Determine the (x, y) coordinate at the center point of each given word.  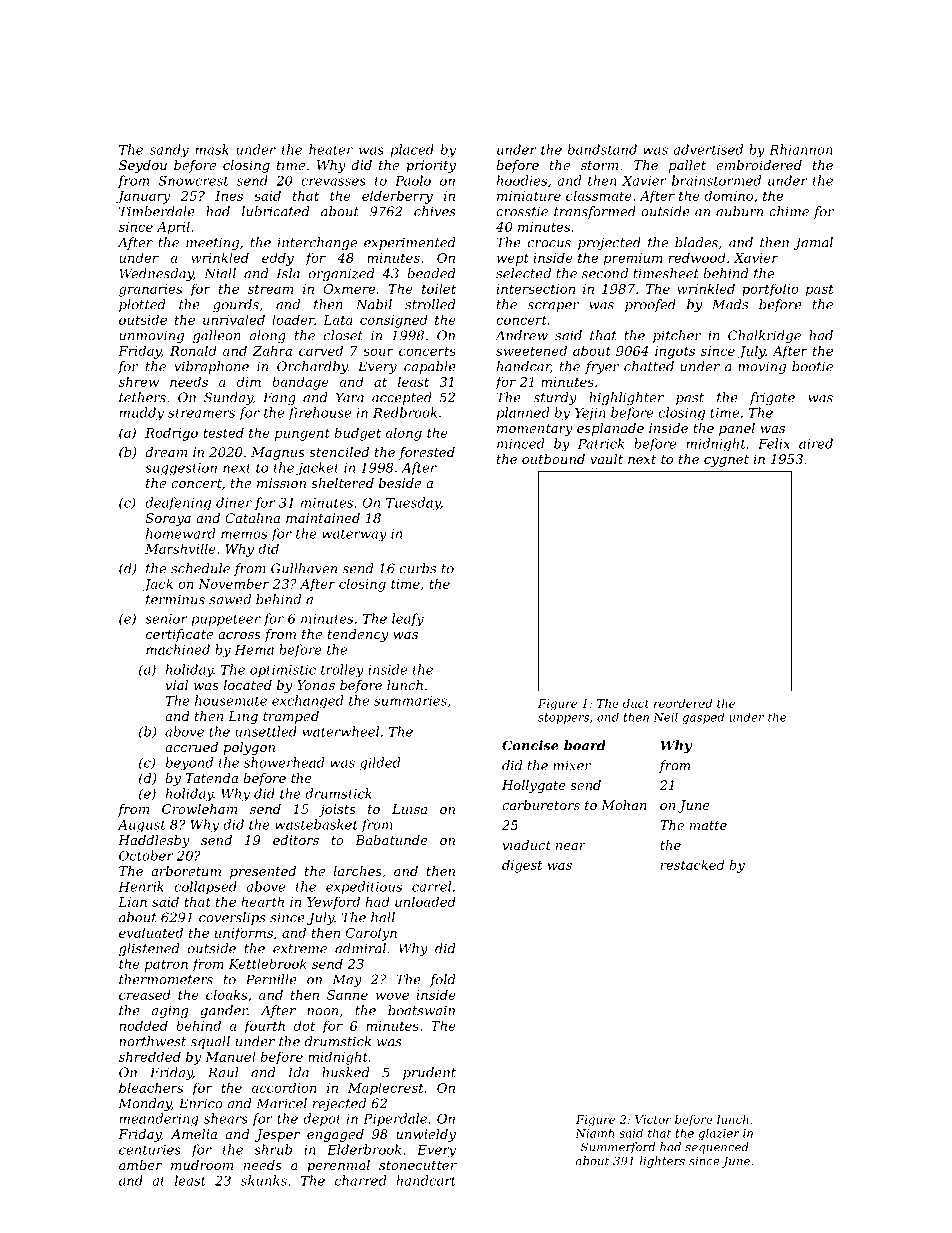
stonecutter (418, 1165)
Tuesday (413, 503)
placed (412, 150)
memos (244, 535)
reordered (683, 703)
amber (140, 1165)
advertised (708, 149)
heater (331, 149)
